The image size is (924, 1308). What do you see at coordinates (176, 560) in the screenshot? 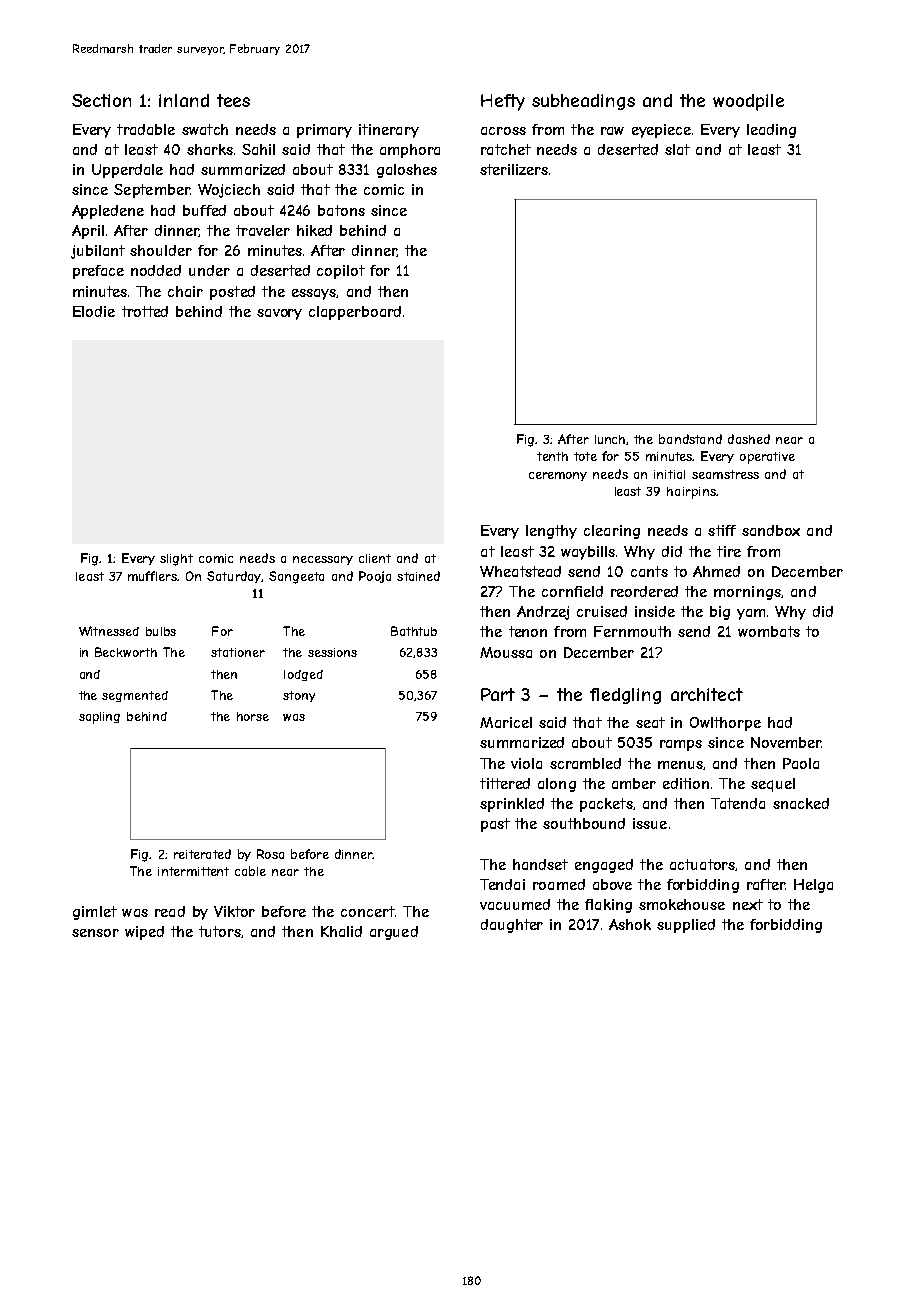
I see `slight` at bounding box center [176, 560].
